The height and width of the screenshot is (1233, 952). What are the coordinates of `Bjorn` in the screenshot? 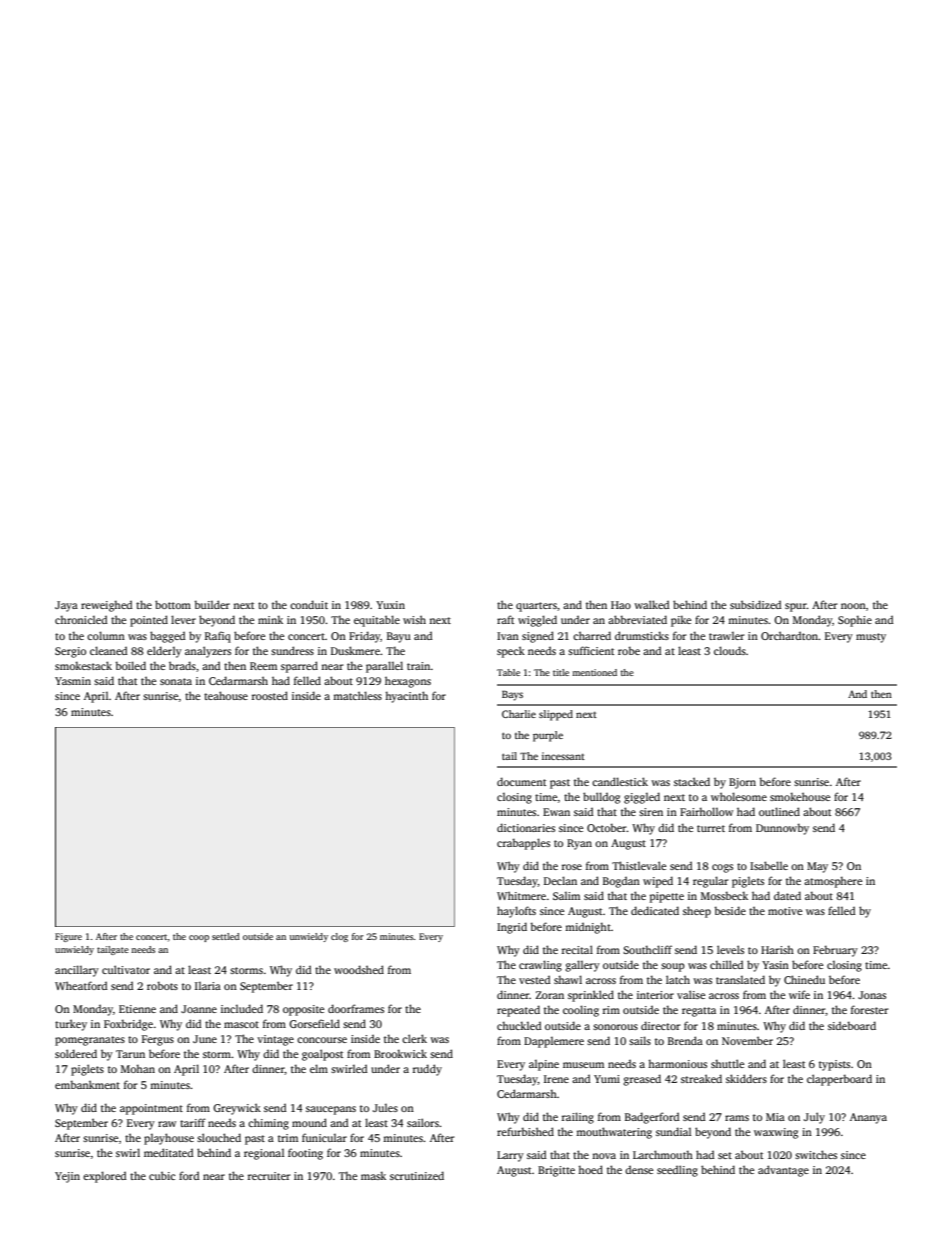 It's located at (742, 783).
